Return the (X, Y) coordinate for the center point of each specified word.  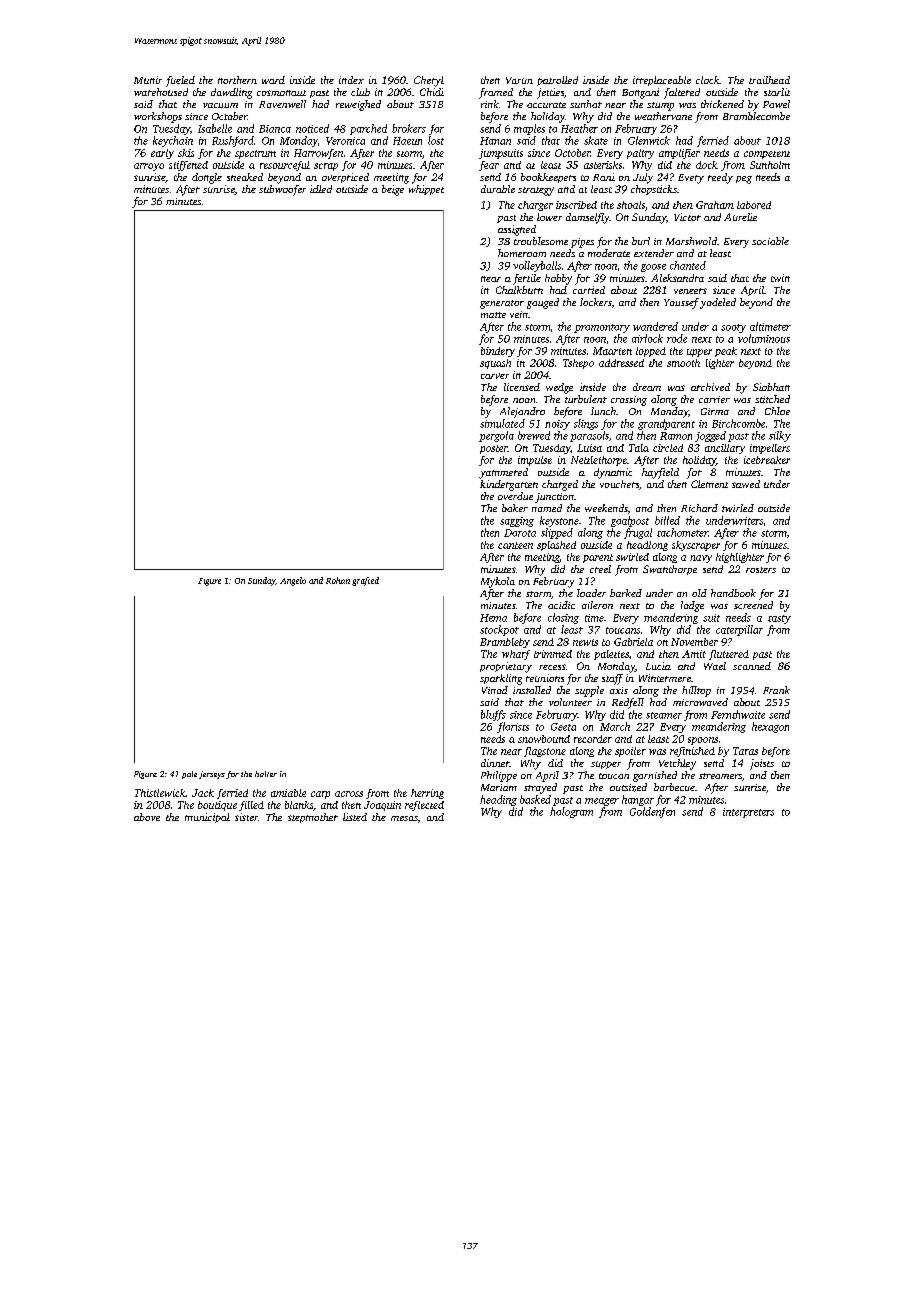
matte (493, 315)
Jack (203, 793)
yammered (503, 473)
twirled (738, 508)
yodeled (718, 303)
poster (494, 449)
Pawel (776, 104)
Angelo (293, 581)
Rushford (233, 141)
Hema (493, 618)
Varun (519, 80)
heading (498, 800)
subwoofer (282, 190)
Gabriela (633, 642)
